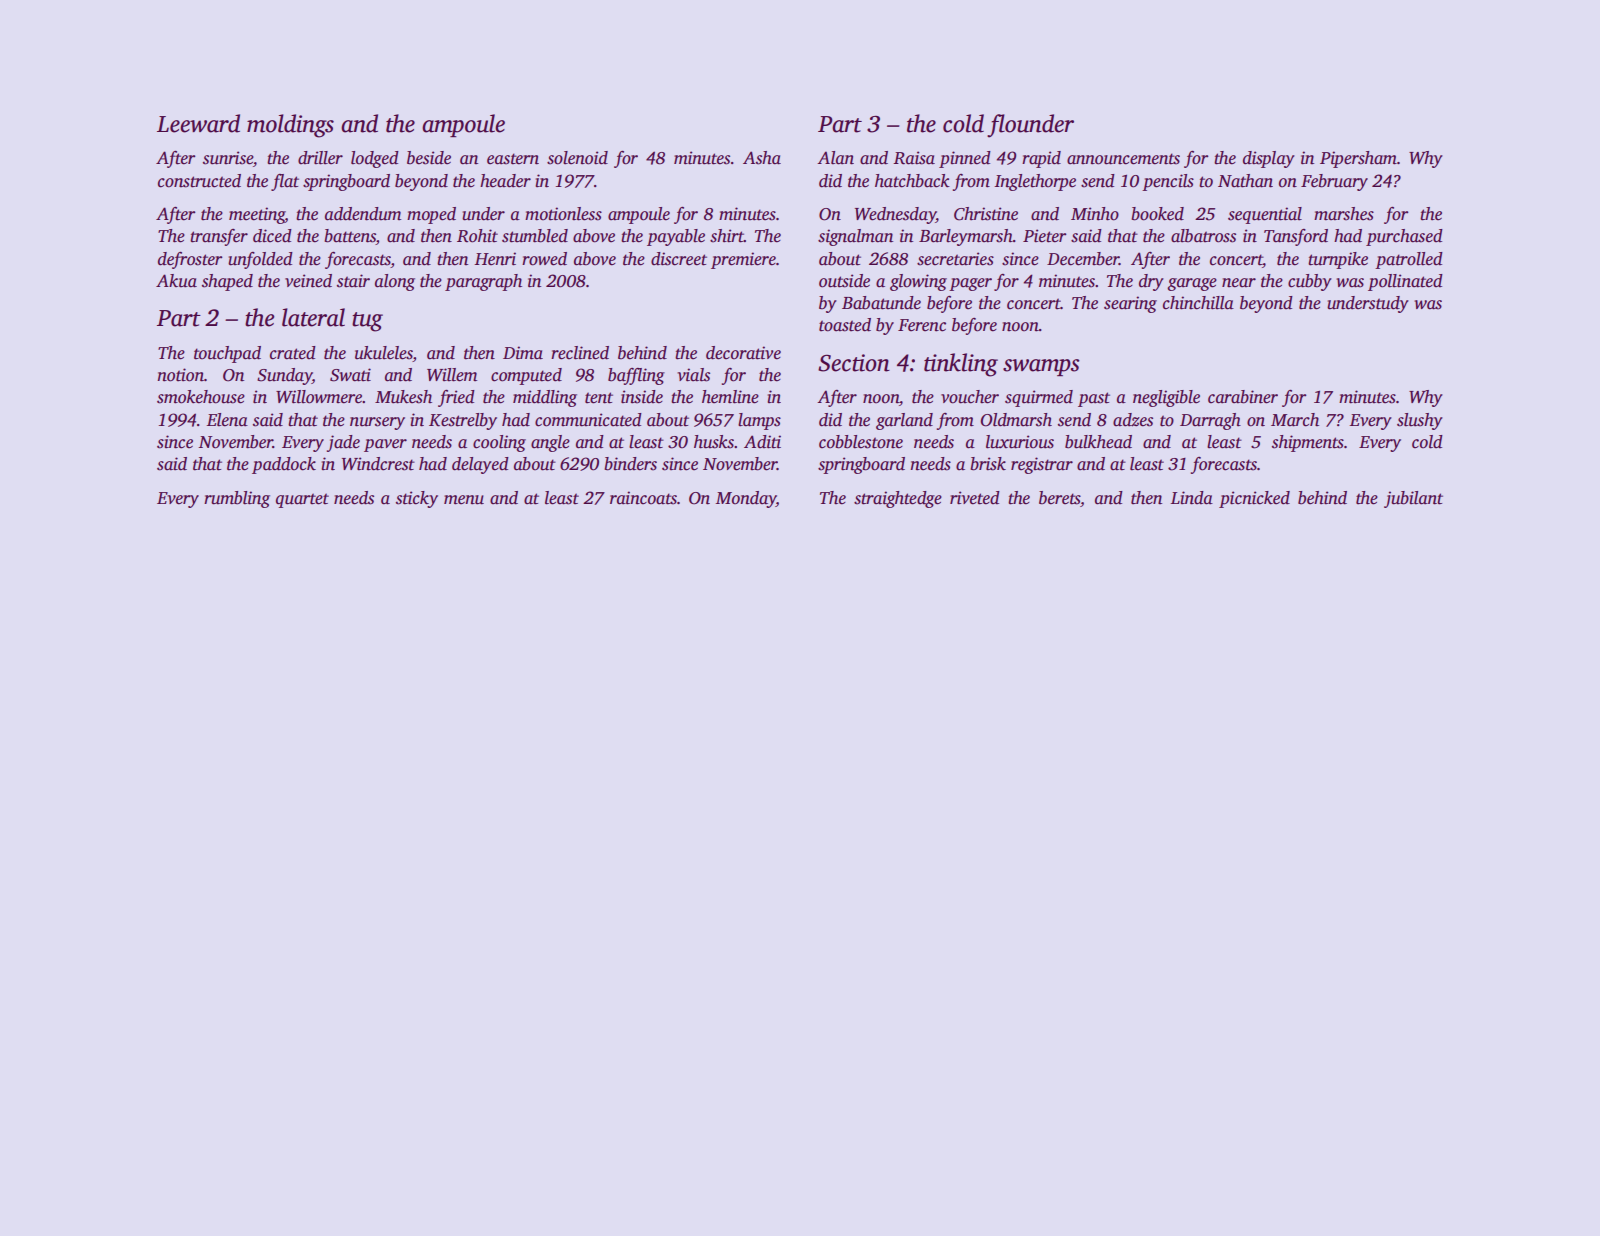 The height and width of the page is (1236, 1600). What do you see at coordinates (762, 158) in the page?
I see `Asha` at bounding box center [762, 158].
